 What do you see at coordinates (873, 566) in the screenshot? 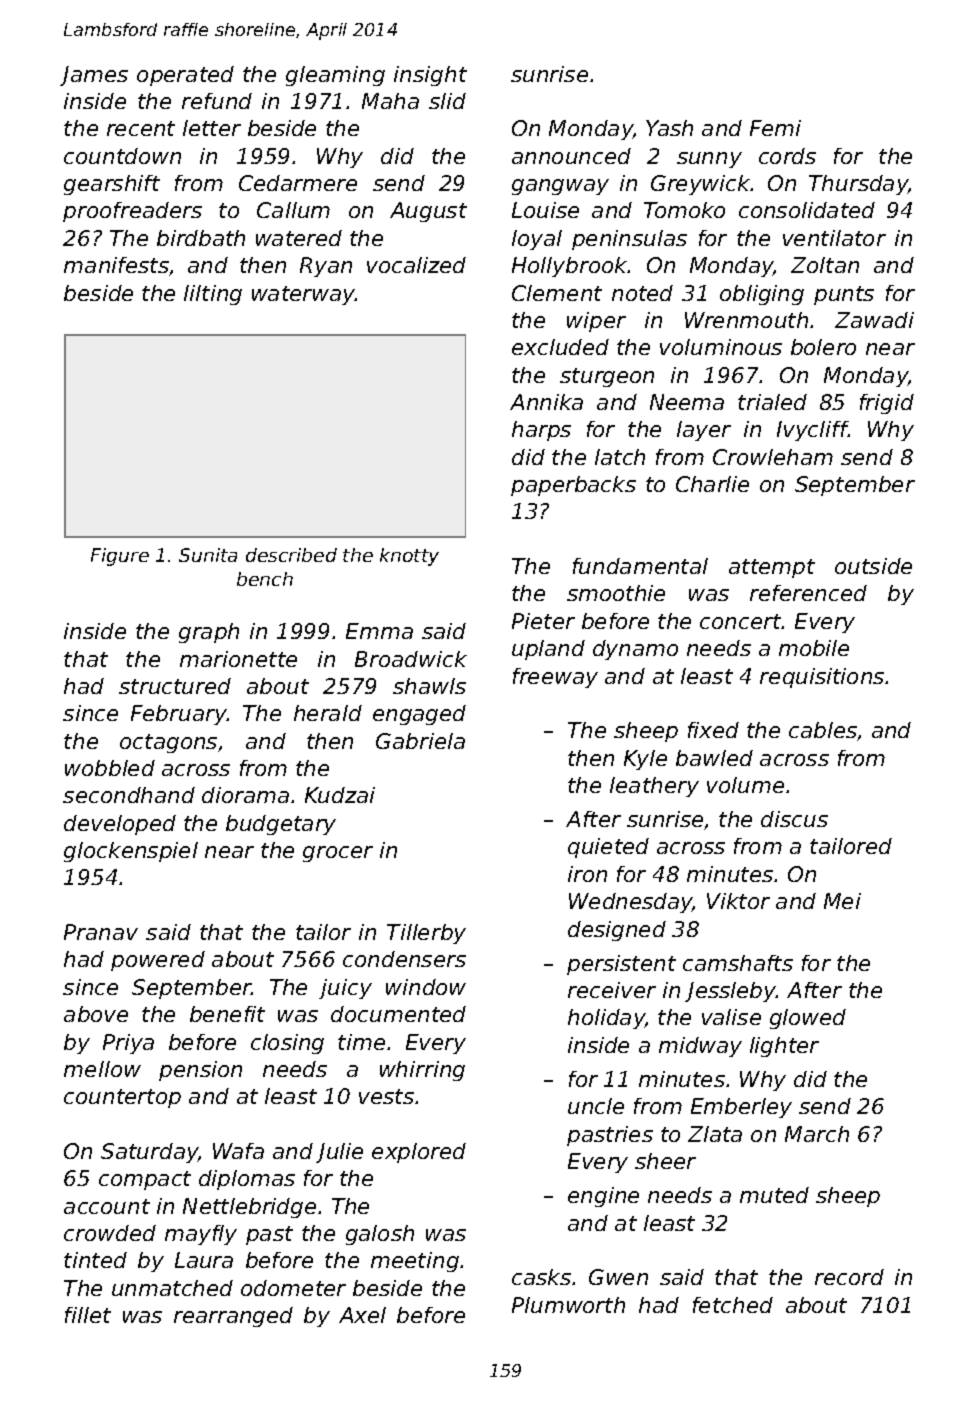
I see `outside` at bounding box center [873, 566].
